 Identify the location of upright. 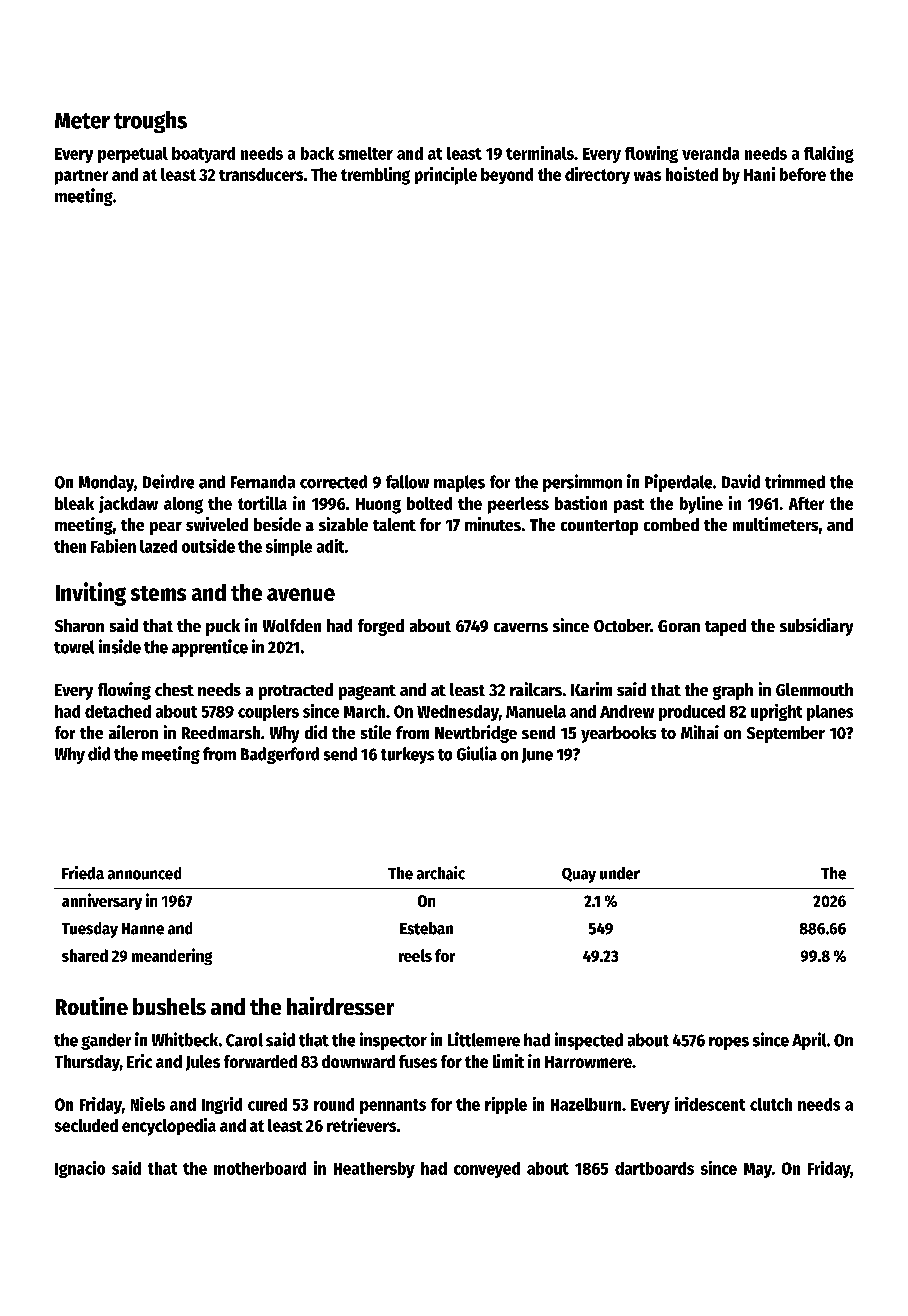
(776, 712).
